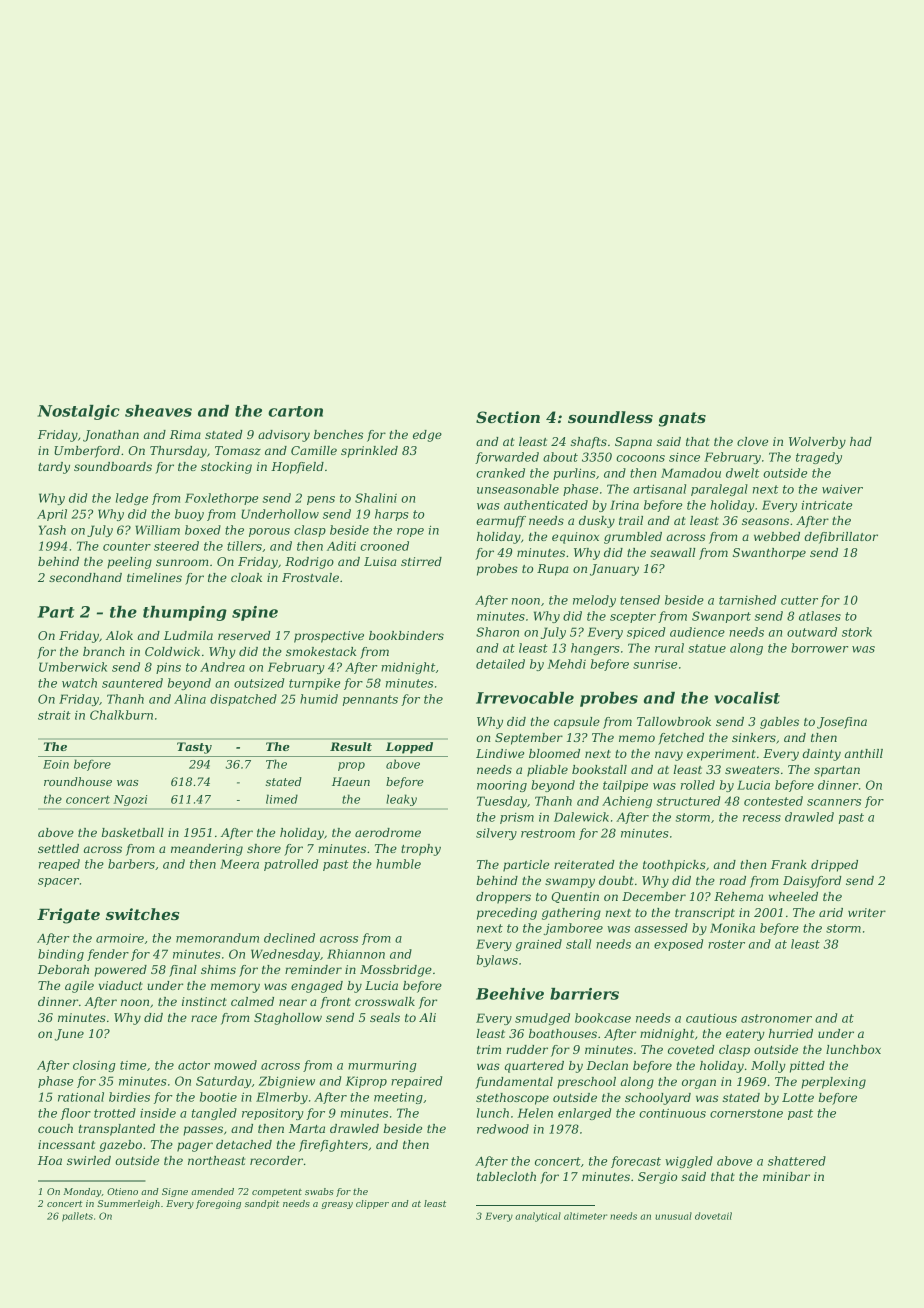  What do you see at coordinates (614, 570) in the screenshot?
I see `January` at bounding box center [614, 570].
